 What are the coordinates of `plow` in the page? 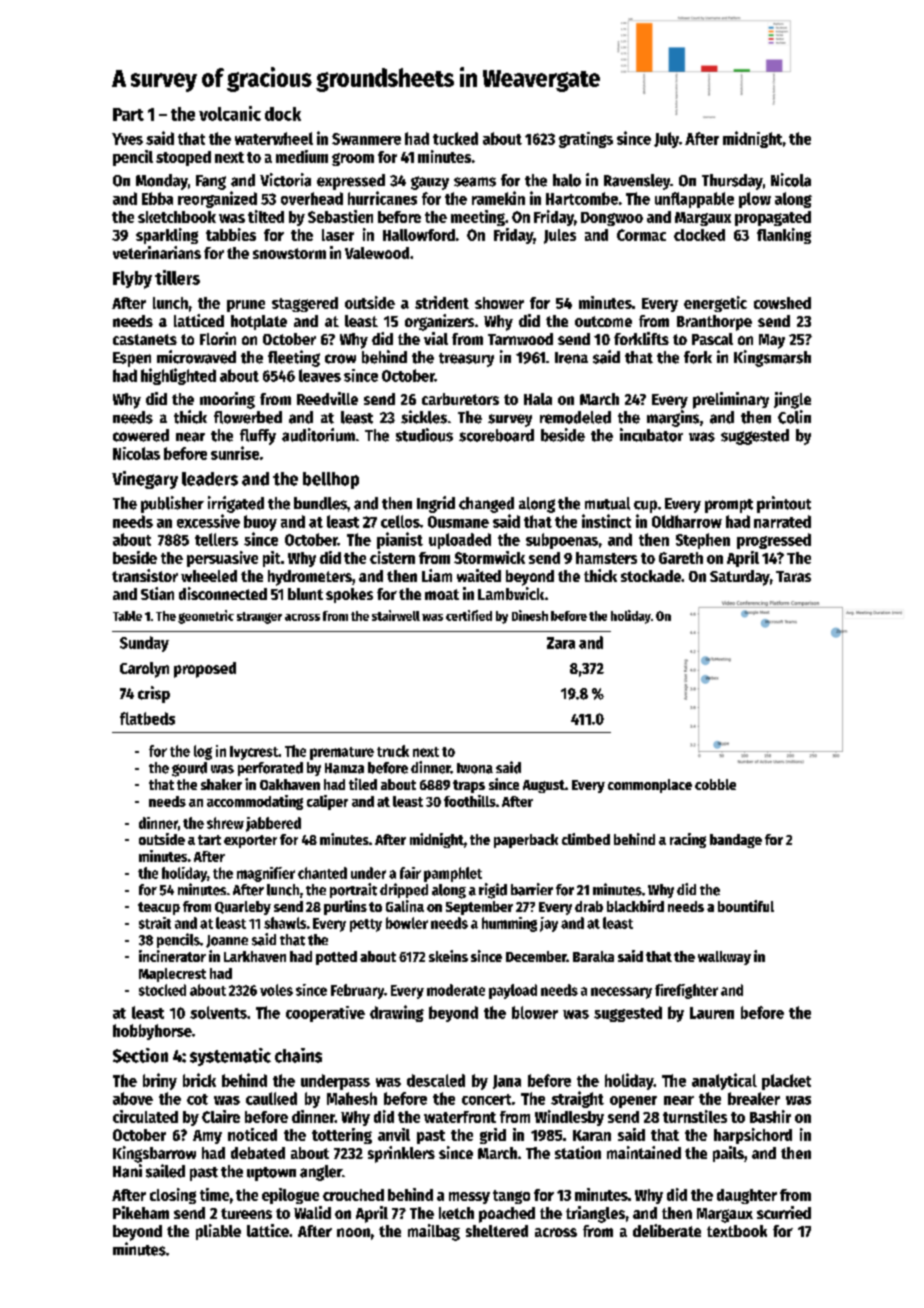 It's located at (755, 200).
